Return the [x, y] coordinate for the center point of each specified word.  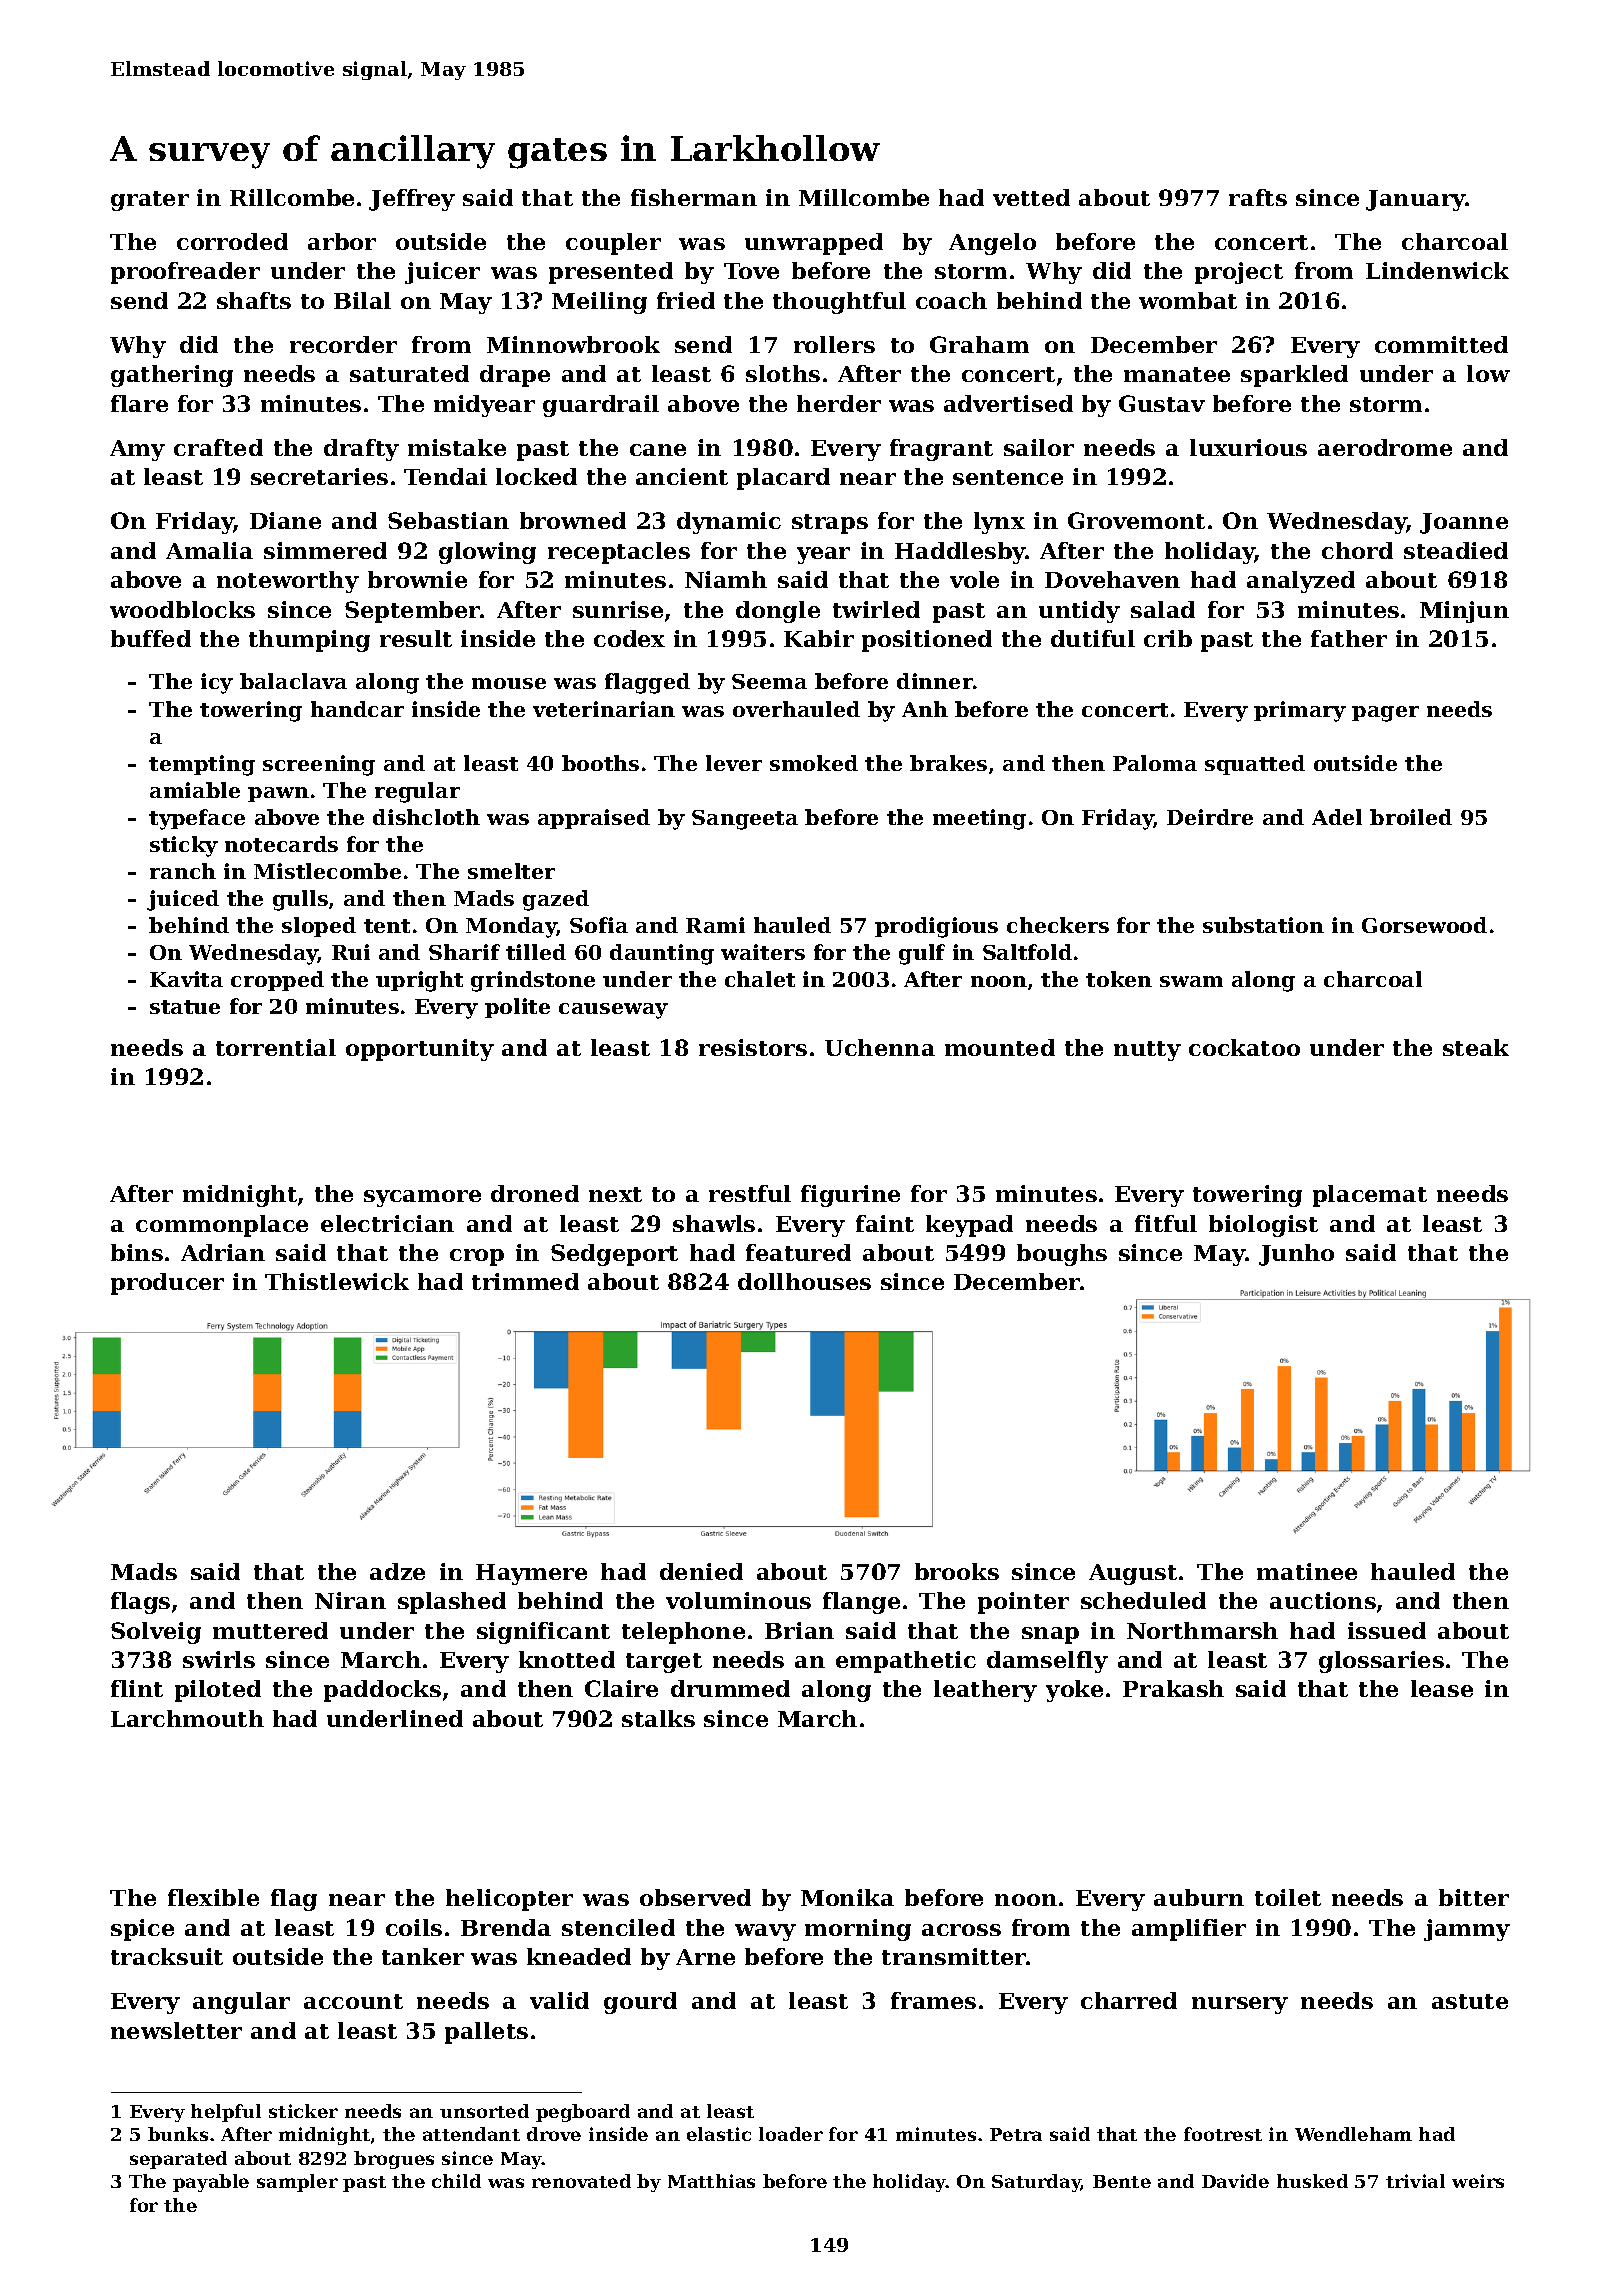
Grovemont [1136, 520]
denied [701, 1571]
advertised [1008, 403]
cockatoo [1244, 1047]
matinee [1307, 1571]
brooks [957, 1571]
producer [167, 1284]
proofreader [185, 273]
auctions [1323, 1600]
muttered [270, 1630]
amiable [195, 790]
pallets [486, 2033]
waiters [763, 952]
